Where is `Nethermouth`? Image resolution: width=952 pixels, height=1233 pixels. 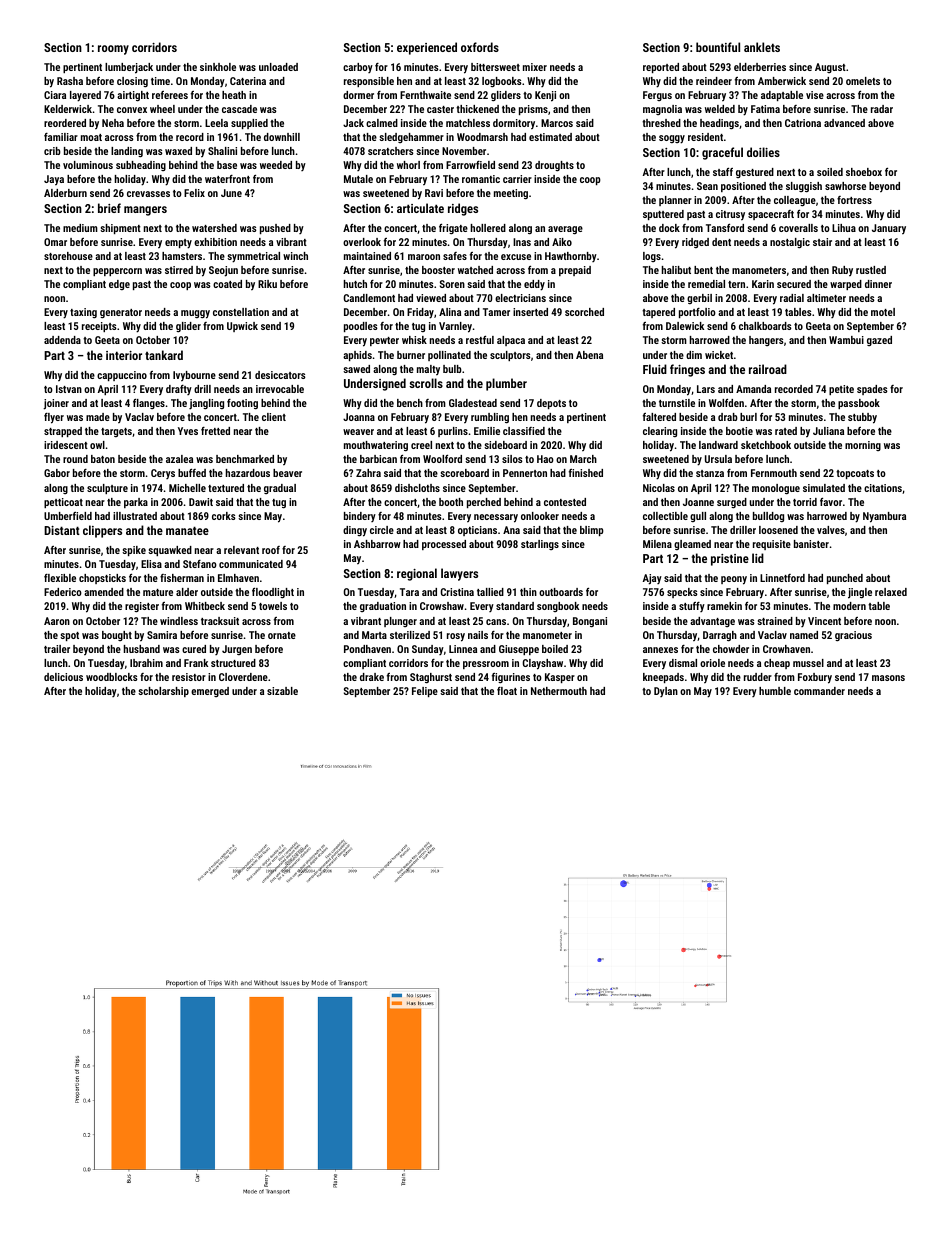 Nethermouth is located at coordinates (559, 691).
